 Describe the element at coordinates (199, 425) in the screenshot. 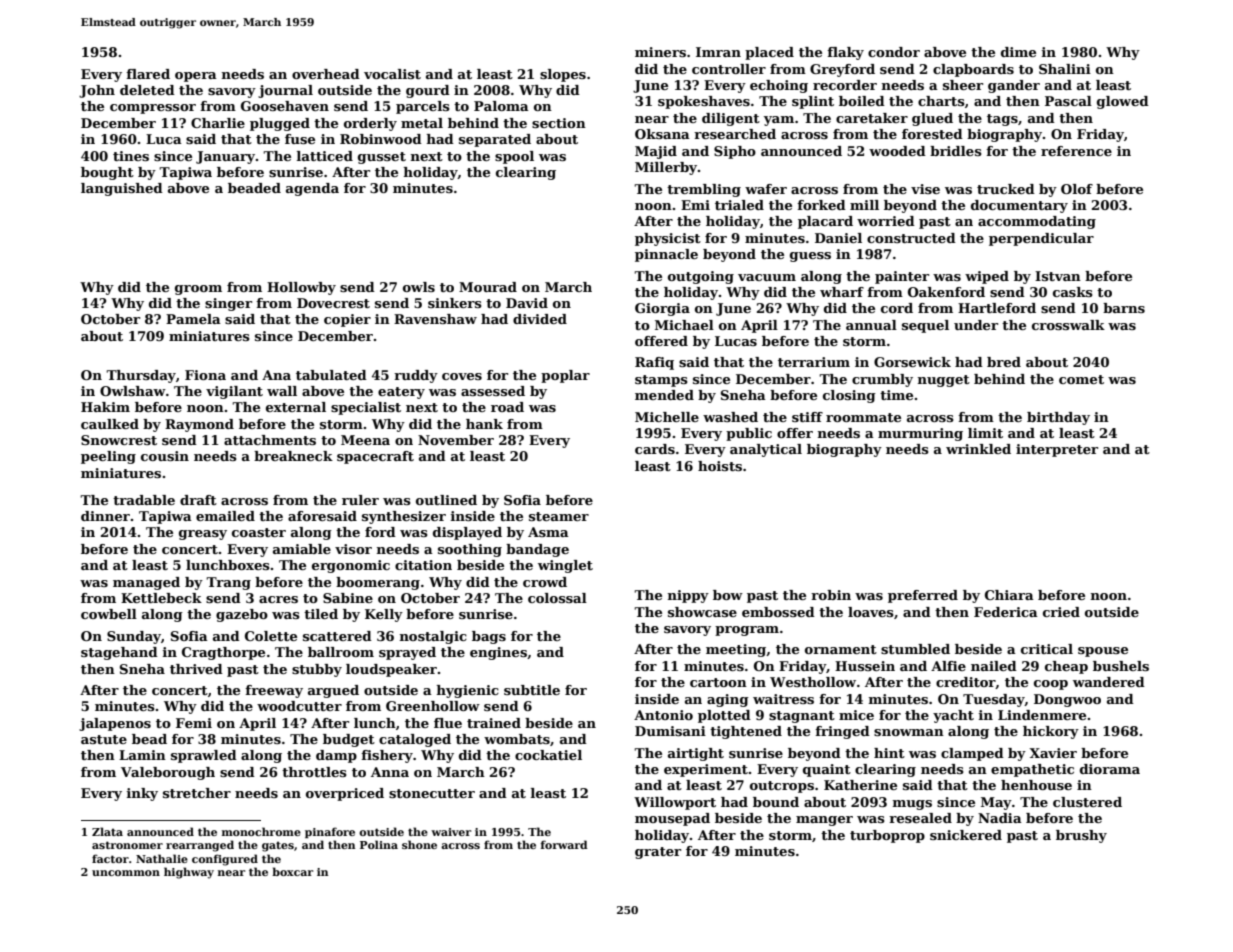

I see `Raymond` at that location.
